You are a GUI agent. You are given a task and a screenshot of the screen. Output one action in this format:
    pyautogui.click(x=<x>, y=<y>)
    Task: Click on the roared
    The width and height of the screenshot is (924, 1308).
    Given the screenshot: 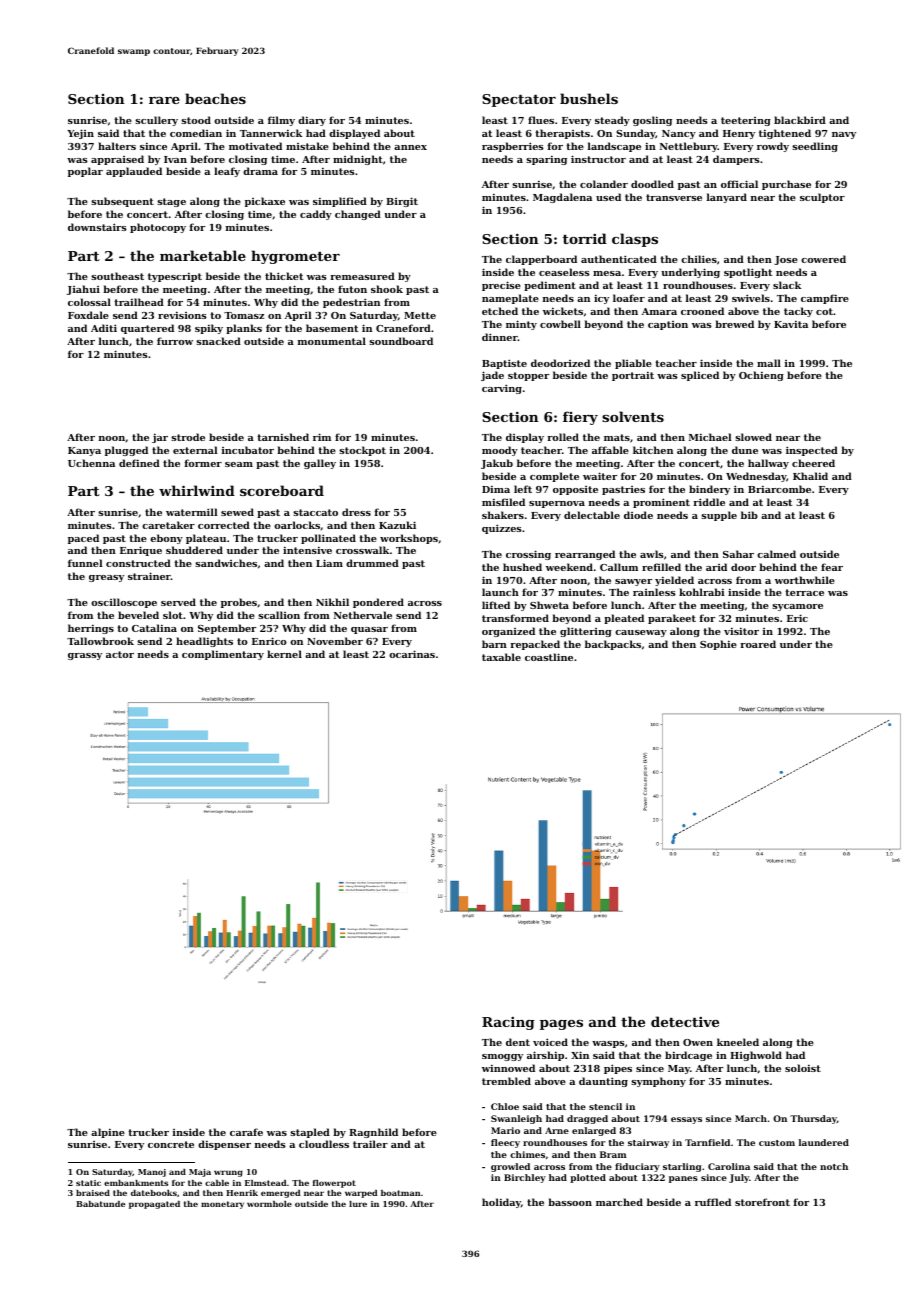 What is the action you would take?
    pyautogui.click(x=758, y=644)
